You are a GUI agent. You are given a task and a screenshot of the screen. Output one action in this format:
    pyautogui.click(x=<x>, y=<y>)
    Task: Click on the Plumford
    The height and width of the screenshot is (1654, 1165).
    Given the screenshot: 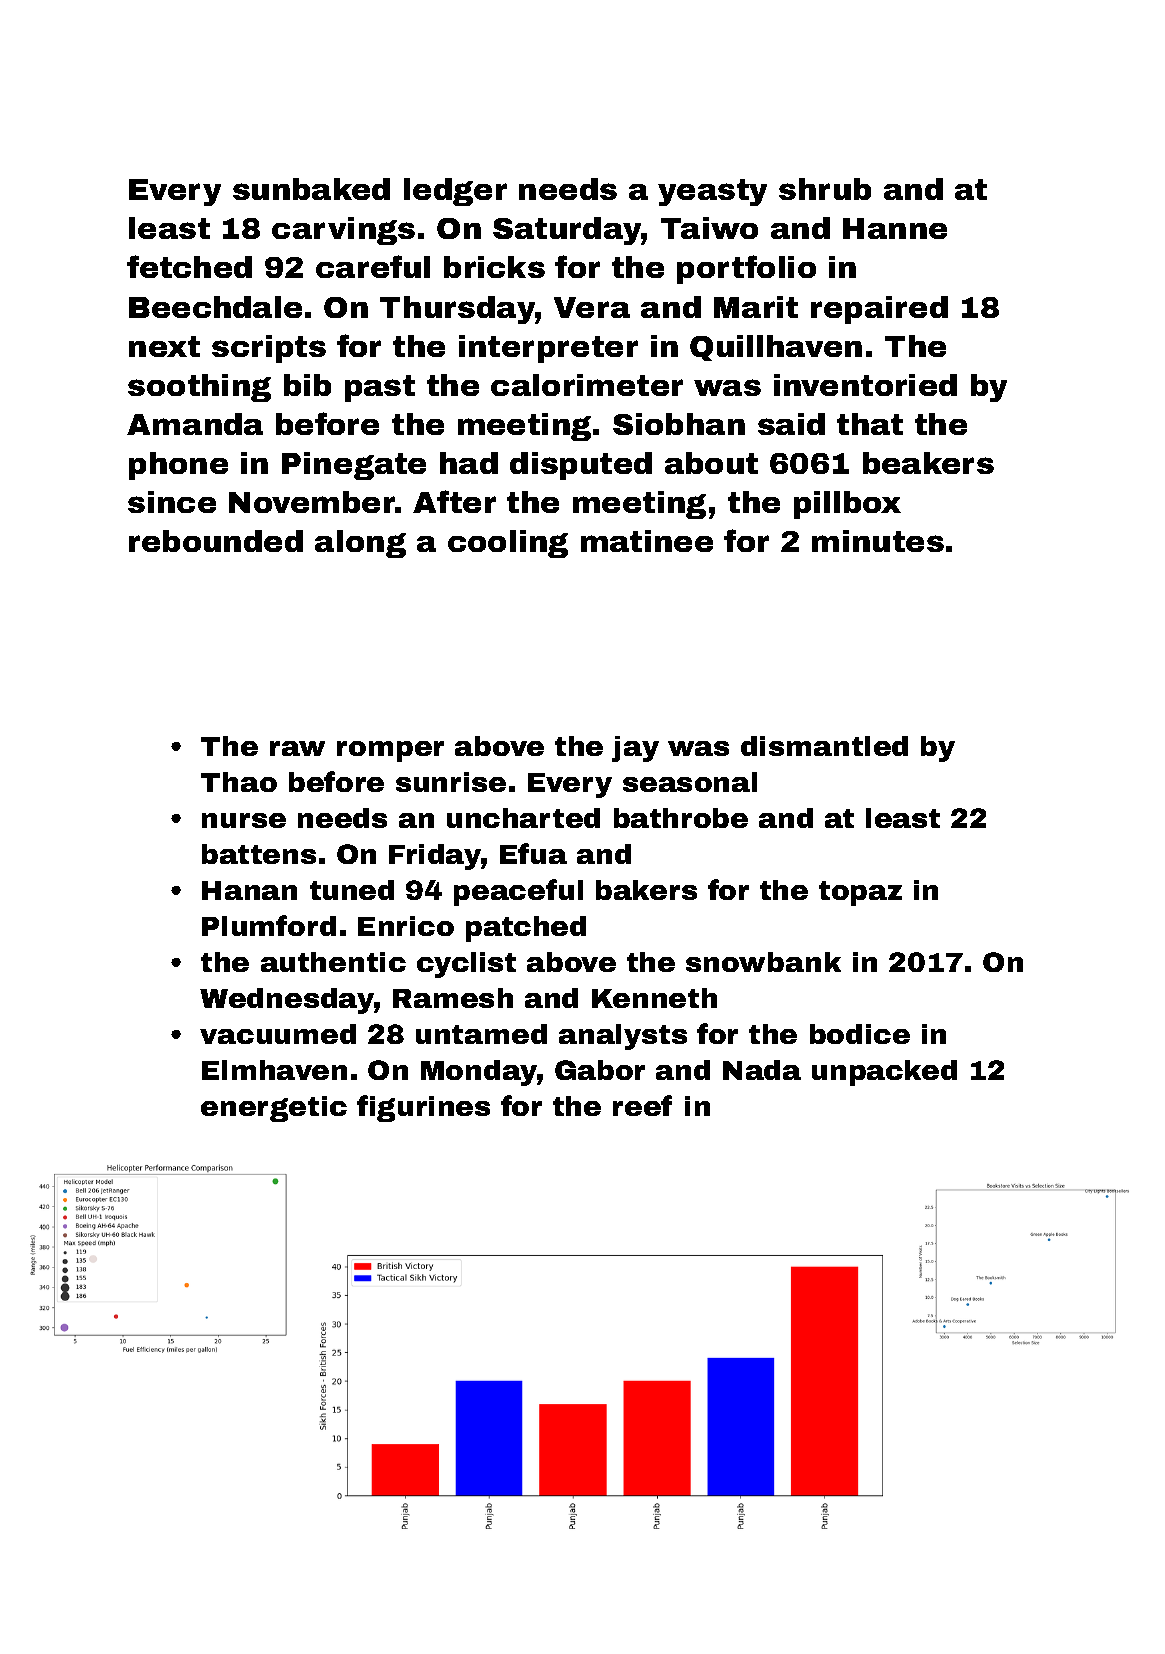 What is the action you would take?
    pyautogui.click(x=269, y=925)
